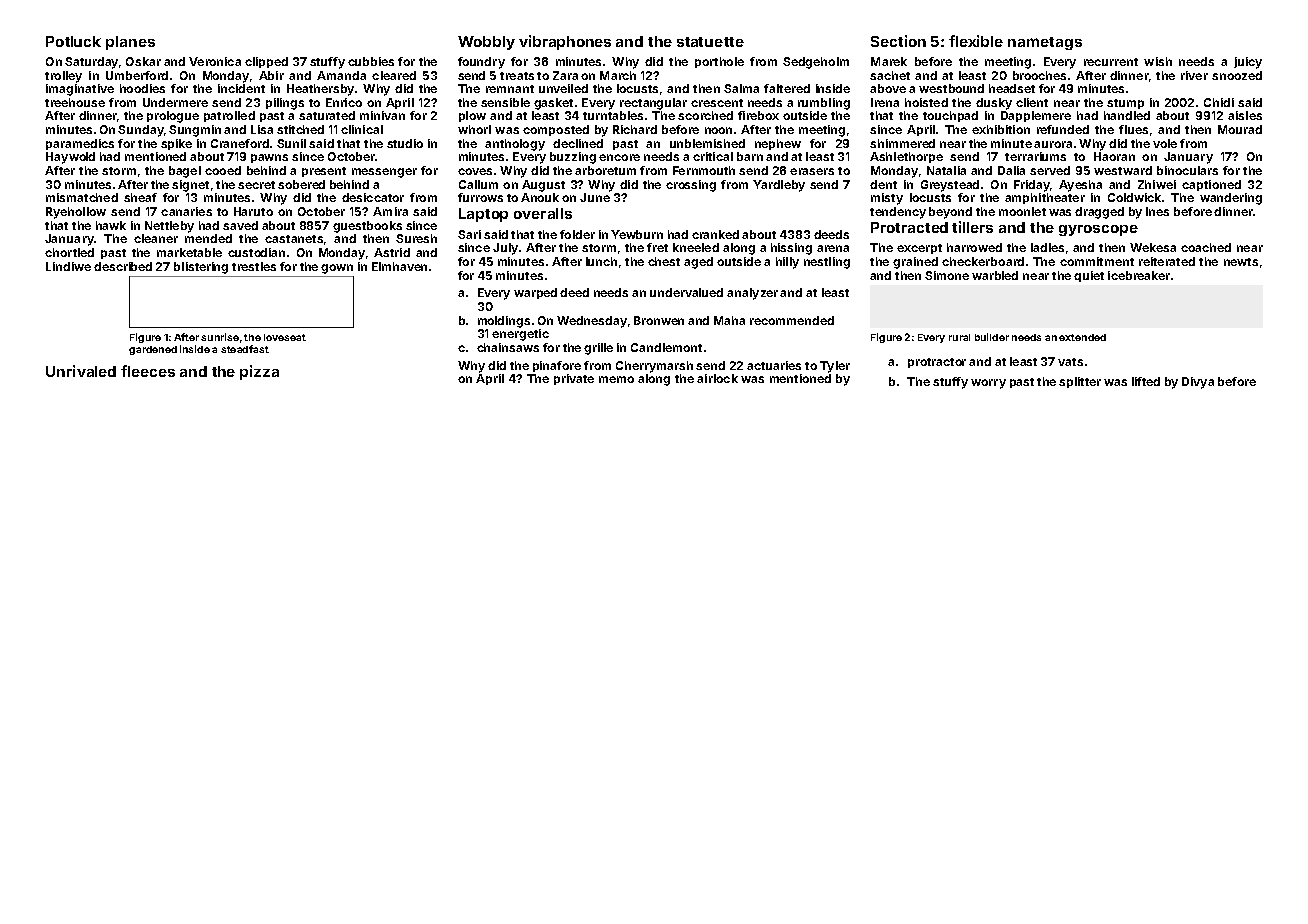 The image size is (1308, 924). I want to click on icebreaker, so click(1139, 275).
